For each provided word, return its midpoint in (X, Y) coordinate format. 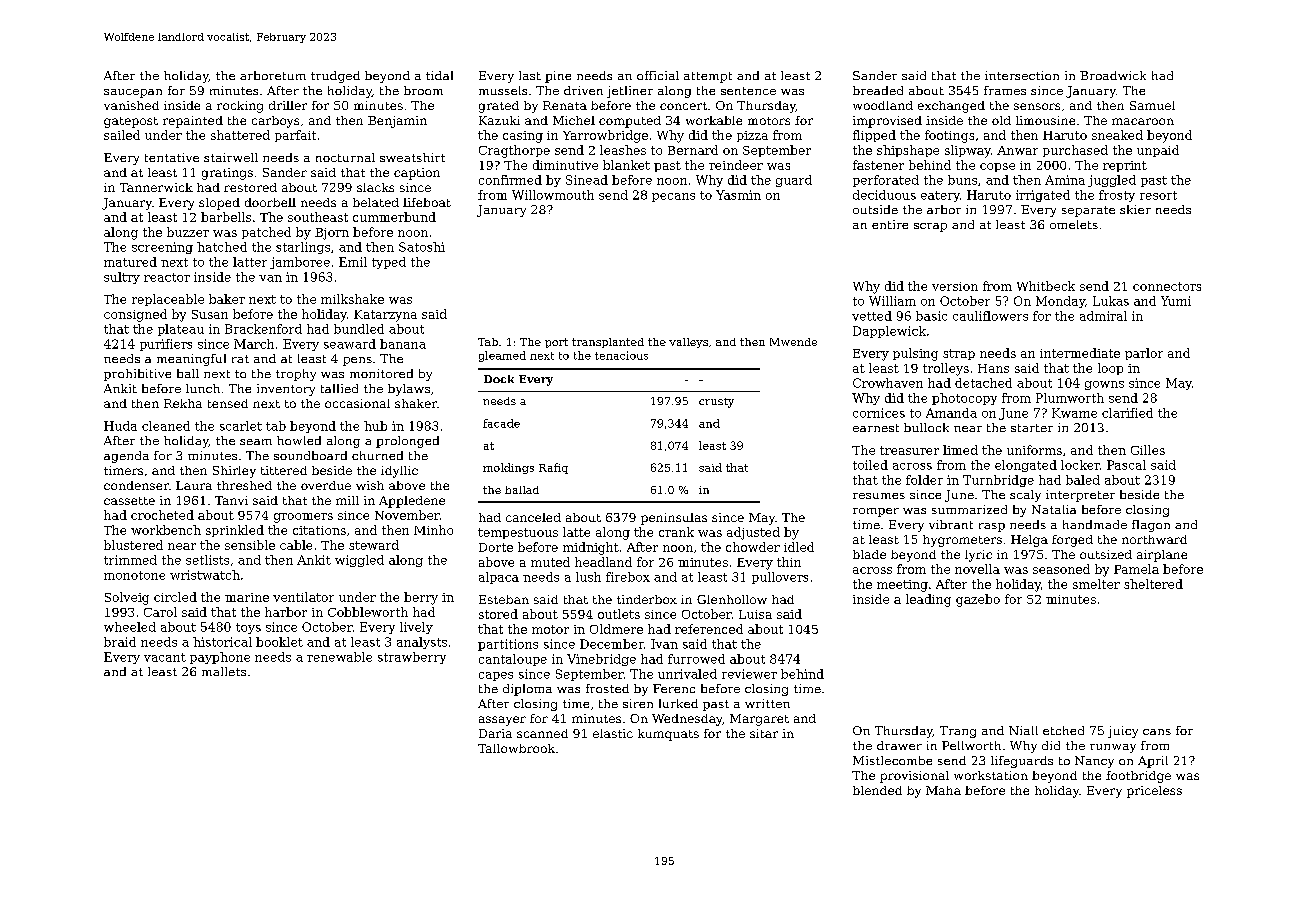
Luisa (755, 614)
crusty (716, 403)
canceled (533, 517)
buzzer (188, 232)
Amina (1065, 180)
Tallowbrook (516, 748)
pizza (752, 136)
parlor (1144, 354)
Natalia (1054, 509)
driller (288, 105)
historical (222, 642)
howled (299, 440)
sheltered (1153, 584)
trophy (296, 375)
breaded (878, 90)
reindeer (736, 165)
